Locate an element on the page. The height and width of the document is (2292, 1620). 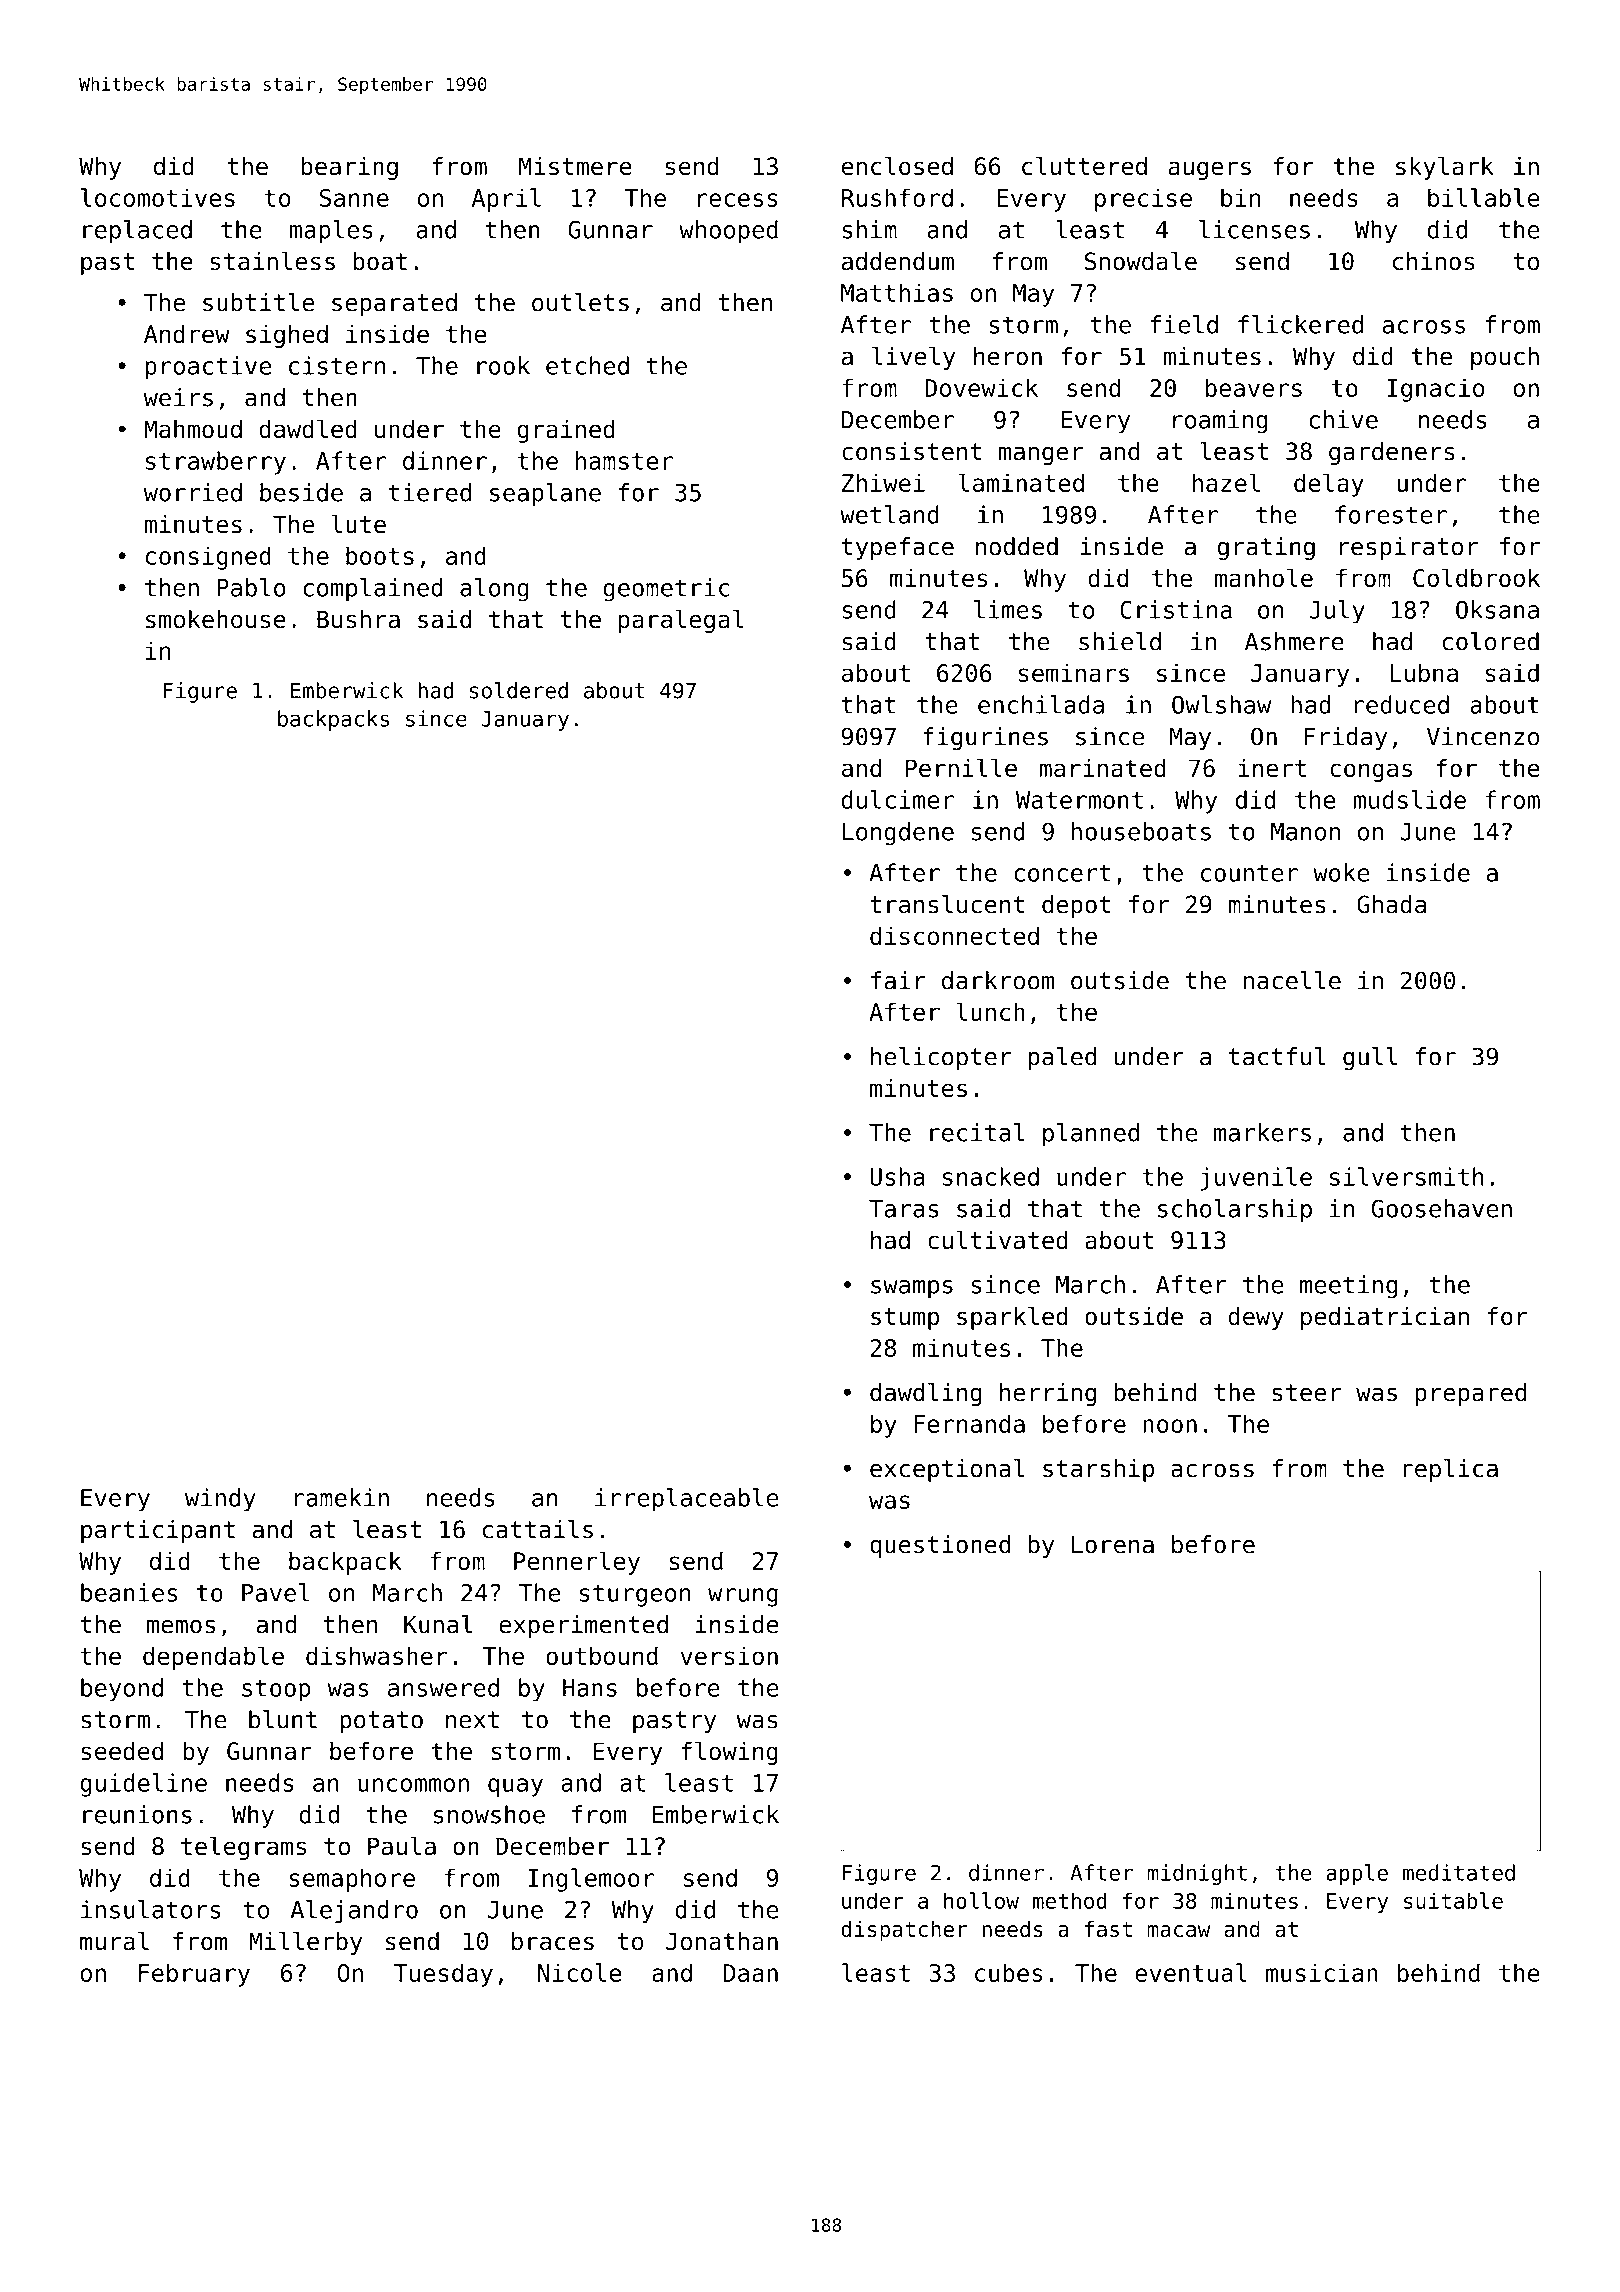
geometric is located at coordinates (666, 590).
